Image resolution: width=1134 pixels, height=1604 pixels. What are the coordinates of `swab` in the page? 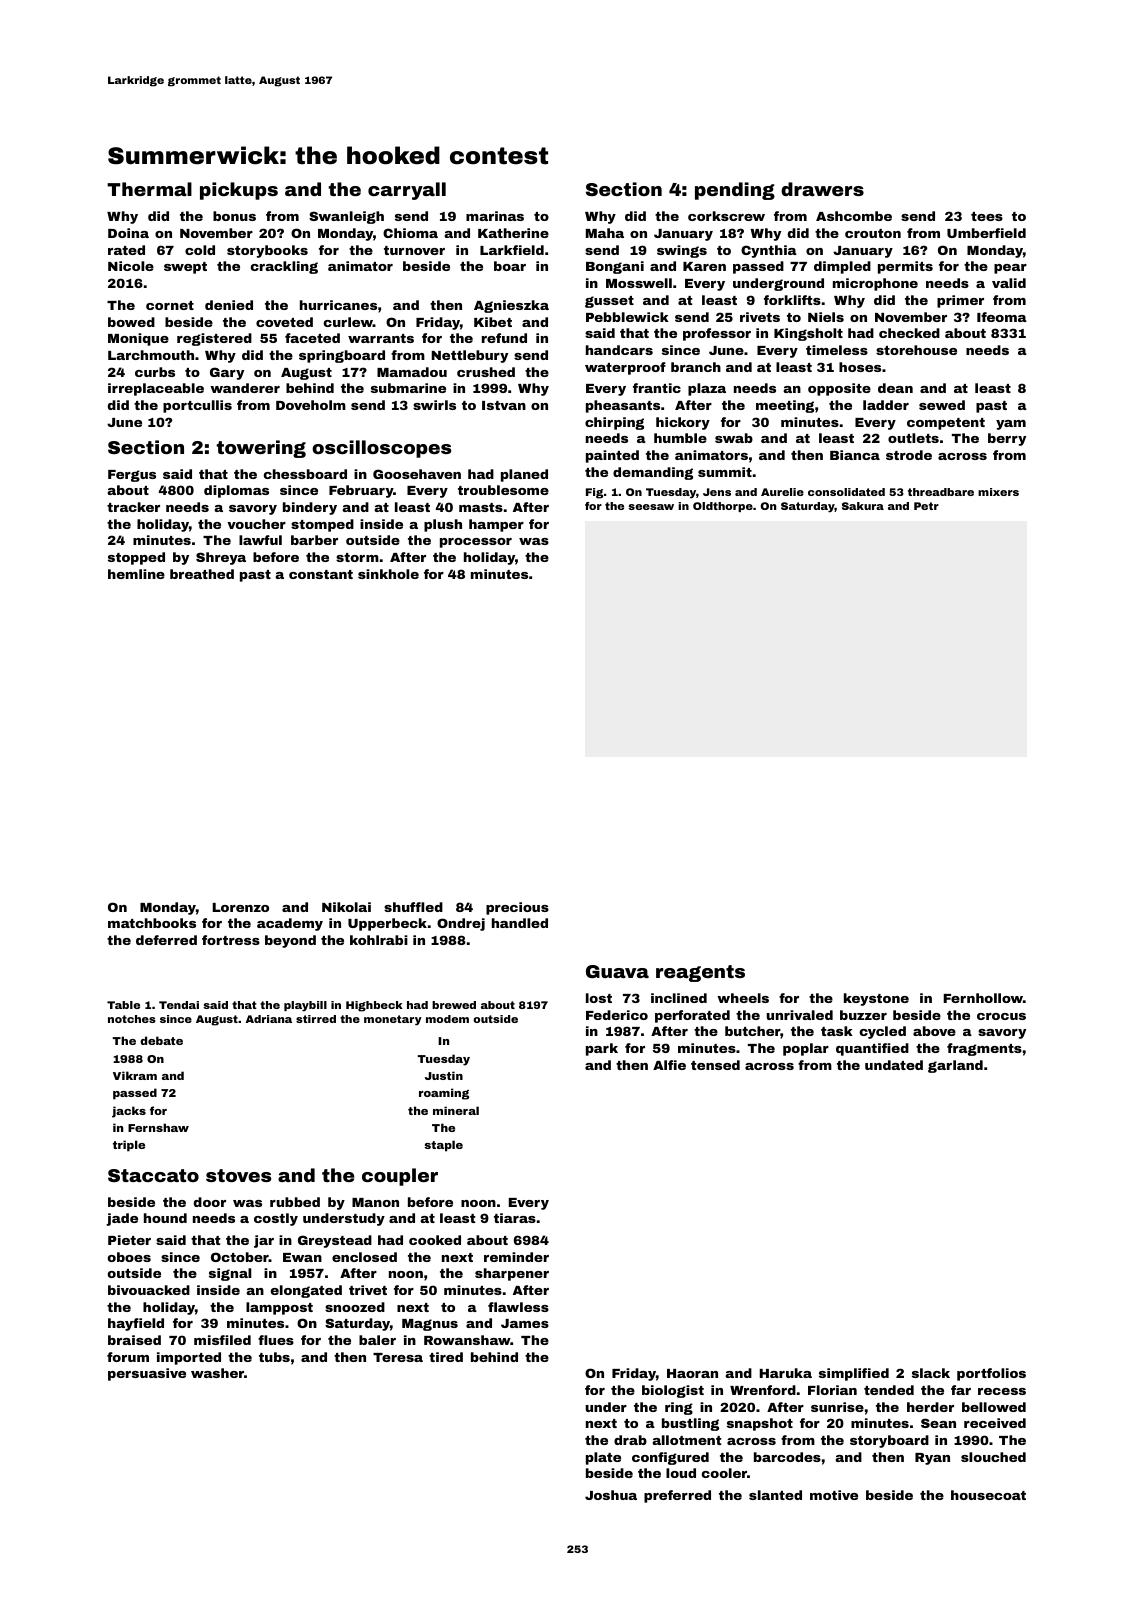 It's located at (734, 438).
